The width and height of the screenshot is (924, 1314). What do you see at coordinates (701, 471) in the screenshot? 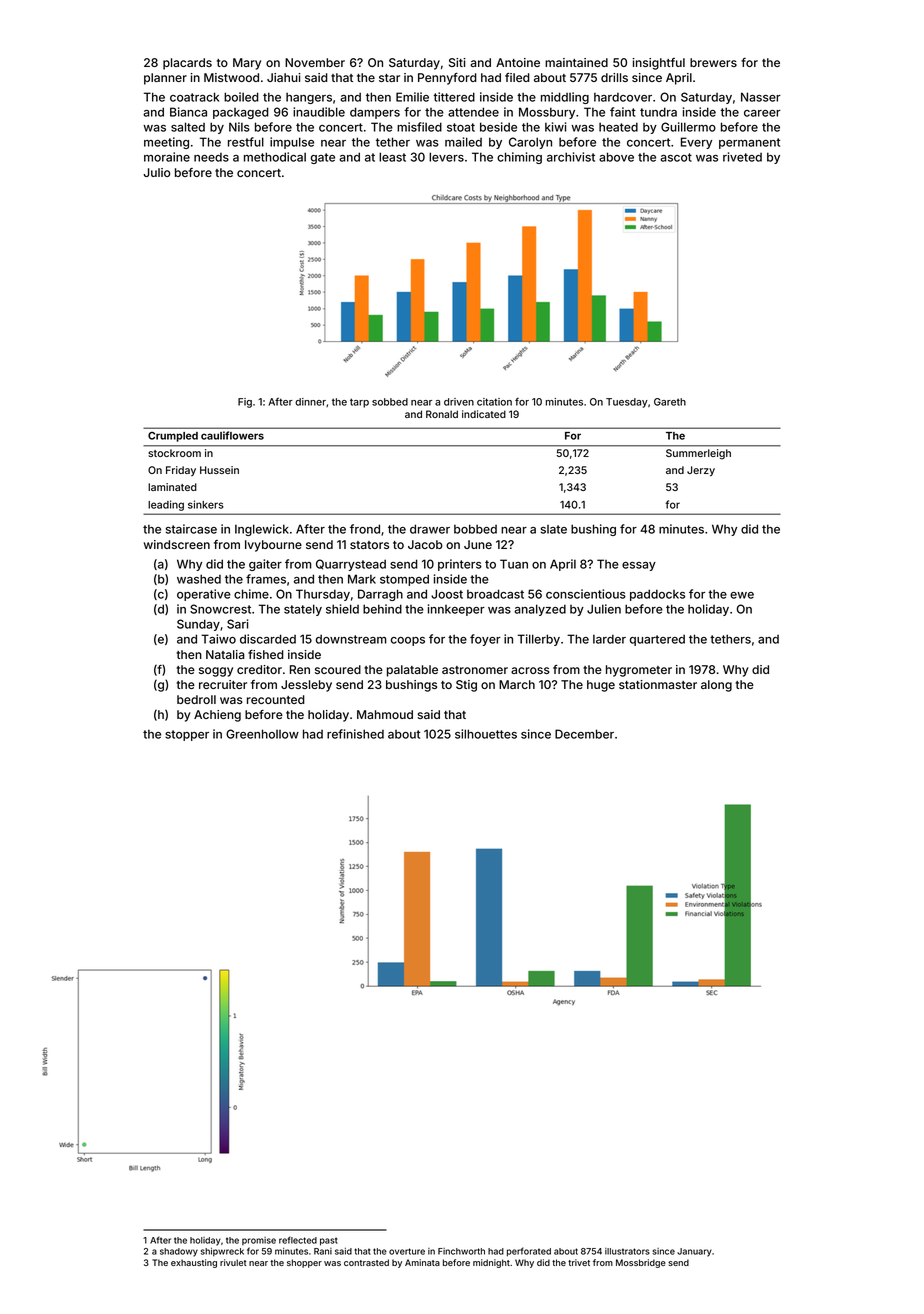
I see `Jerzy` at bounding box center [701, 471].
